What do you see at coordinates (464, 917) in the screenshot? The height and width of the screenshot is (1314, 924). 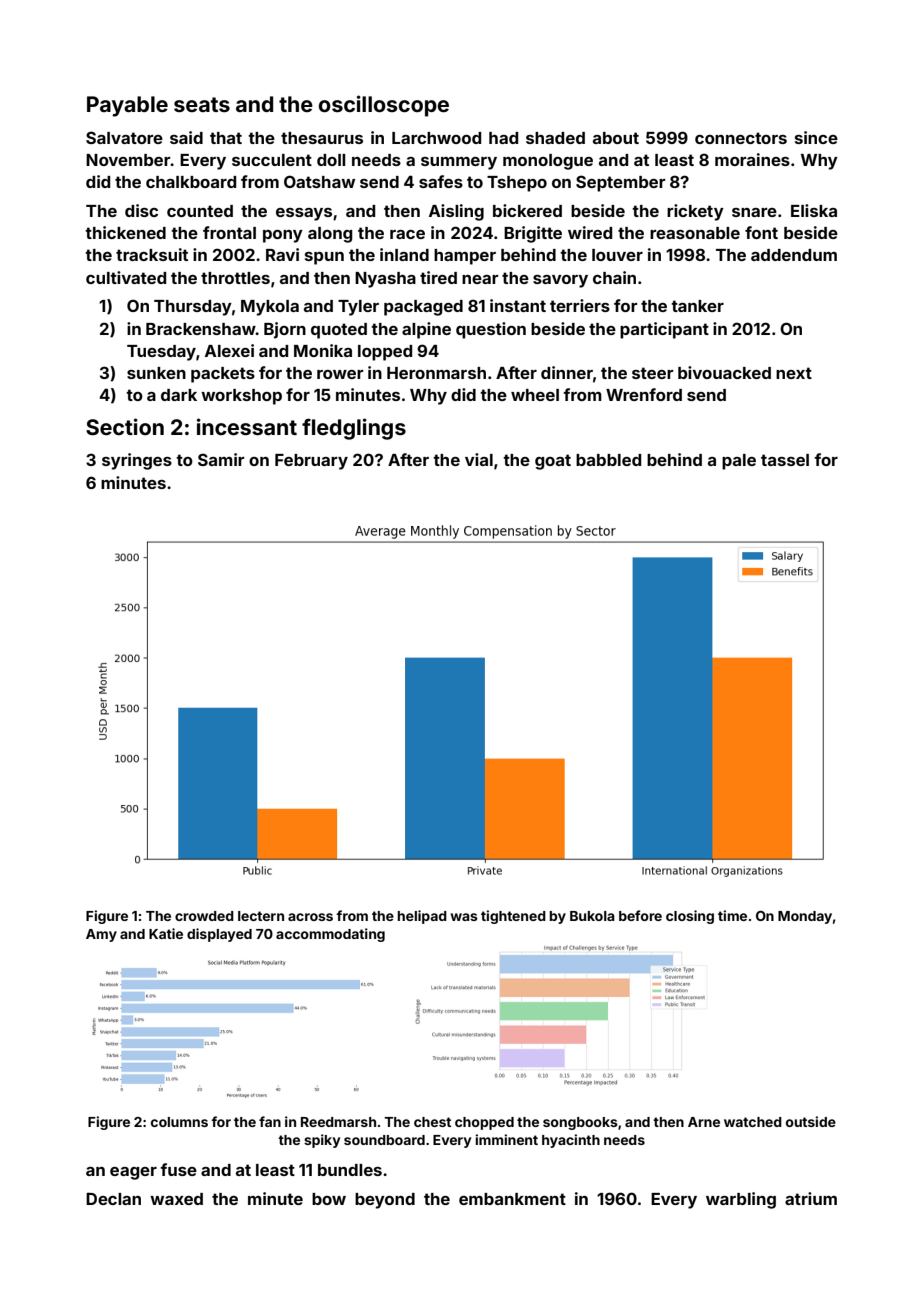 I see `was` at bounding box center [464, 917].
